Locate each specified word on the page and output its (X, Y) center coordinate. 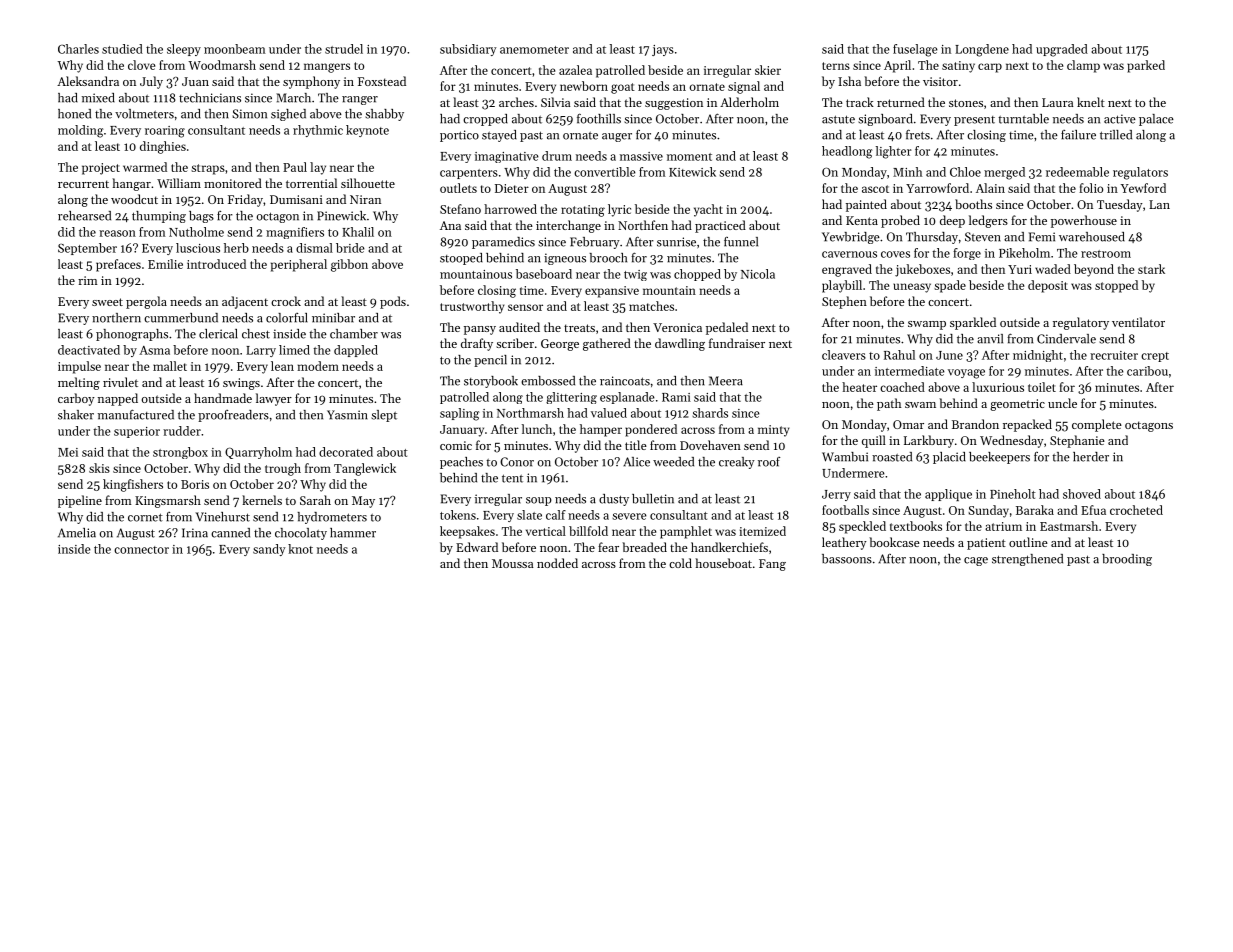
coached (902, 387)
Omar (908, 424)
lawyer (274, 399)
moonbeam (235, 49)
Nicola (758, 274)
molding (80, 131)
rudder (182, 431)
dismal (314, 248)
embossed (548, 381)
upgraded (1062, 50)
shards (710, 413)
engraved (847, 270)
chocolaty (301, 534)
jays (663, 50)
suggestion (674, 104)
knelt (1091, 102)
